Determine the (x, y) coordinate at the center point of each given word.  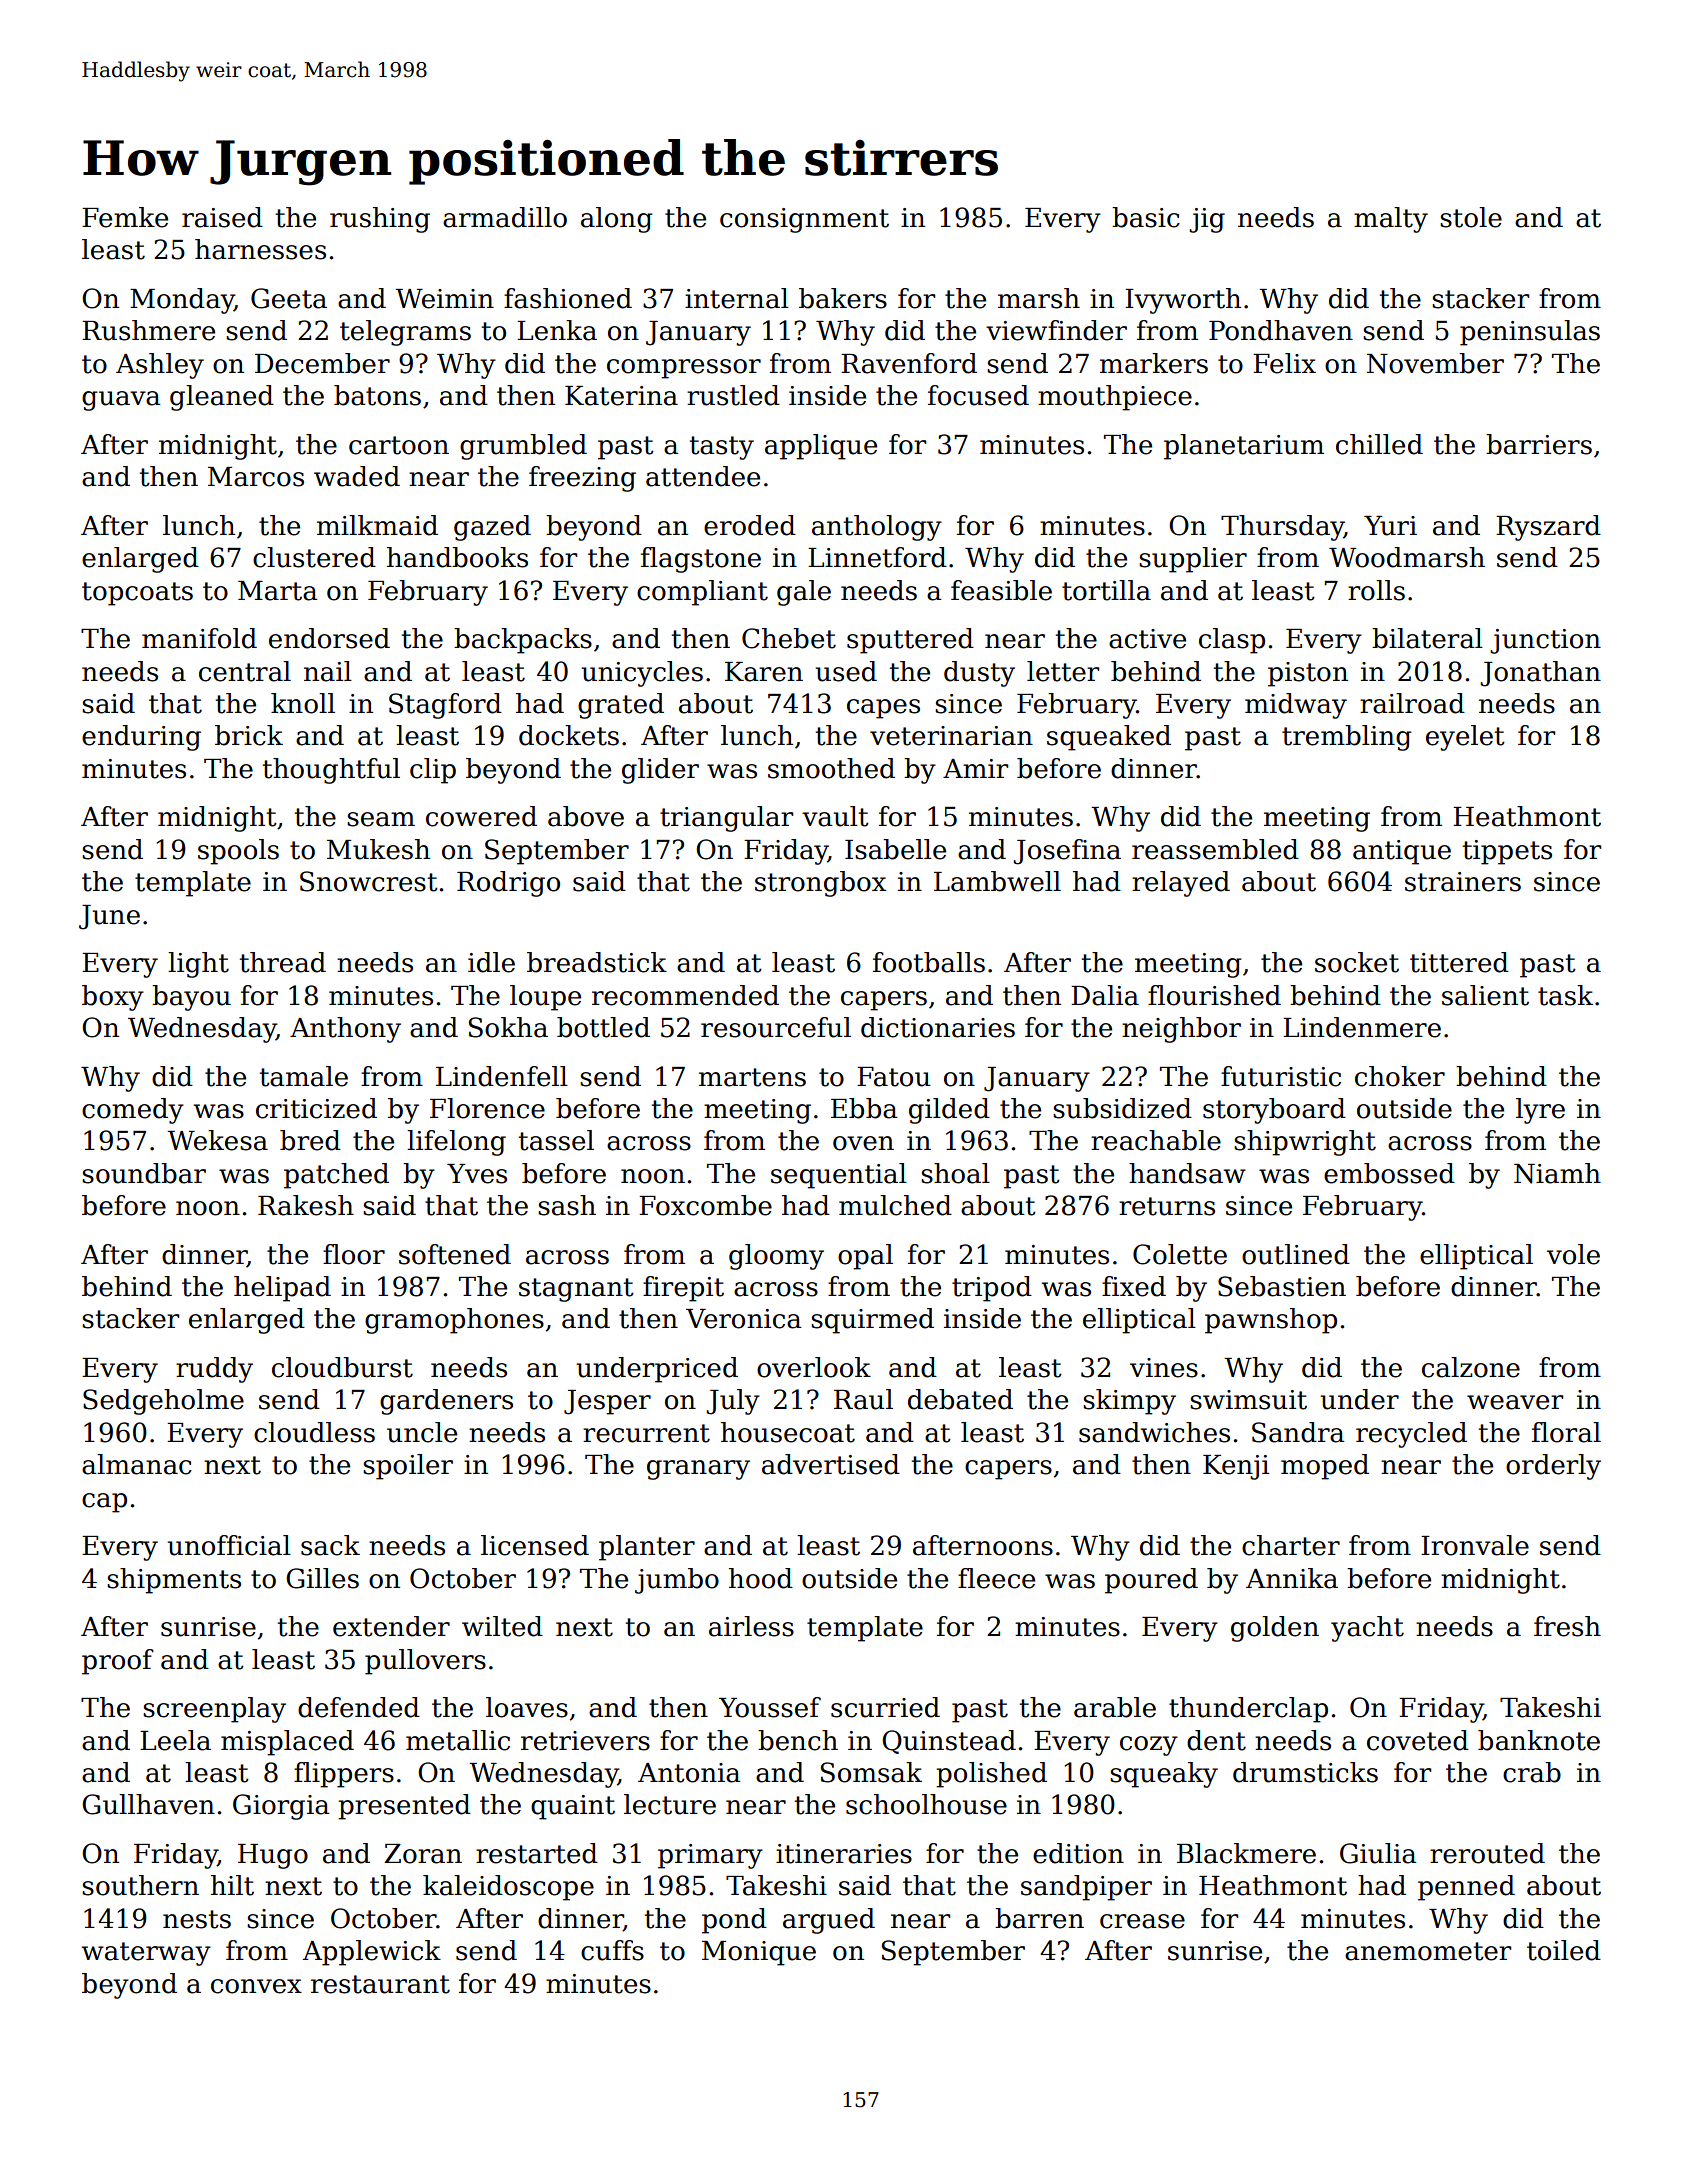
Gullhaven (148, 1804)
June (109, 917)
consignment (804, 220)
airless (751, 1626)
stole (1471, 217)
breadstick (597, 962)
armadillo (505, 217)
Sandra (1298, 1432)
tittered (1459, 962)
